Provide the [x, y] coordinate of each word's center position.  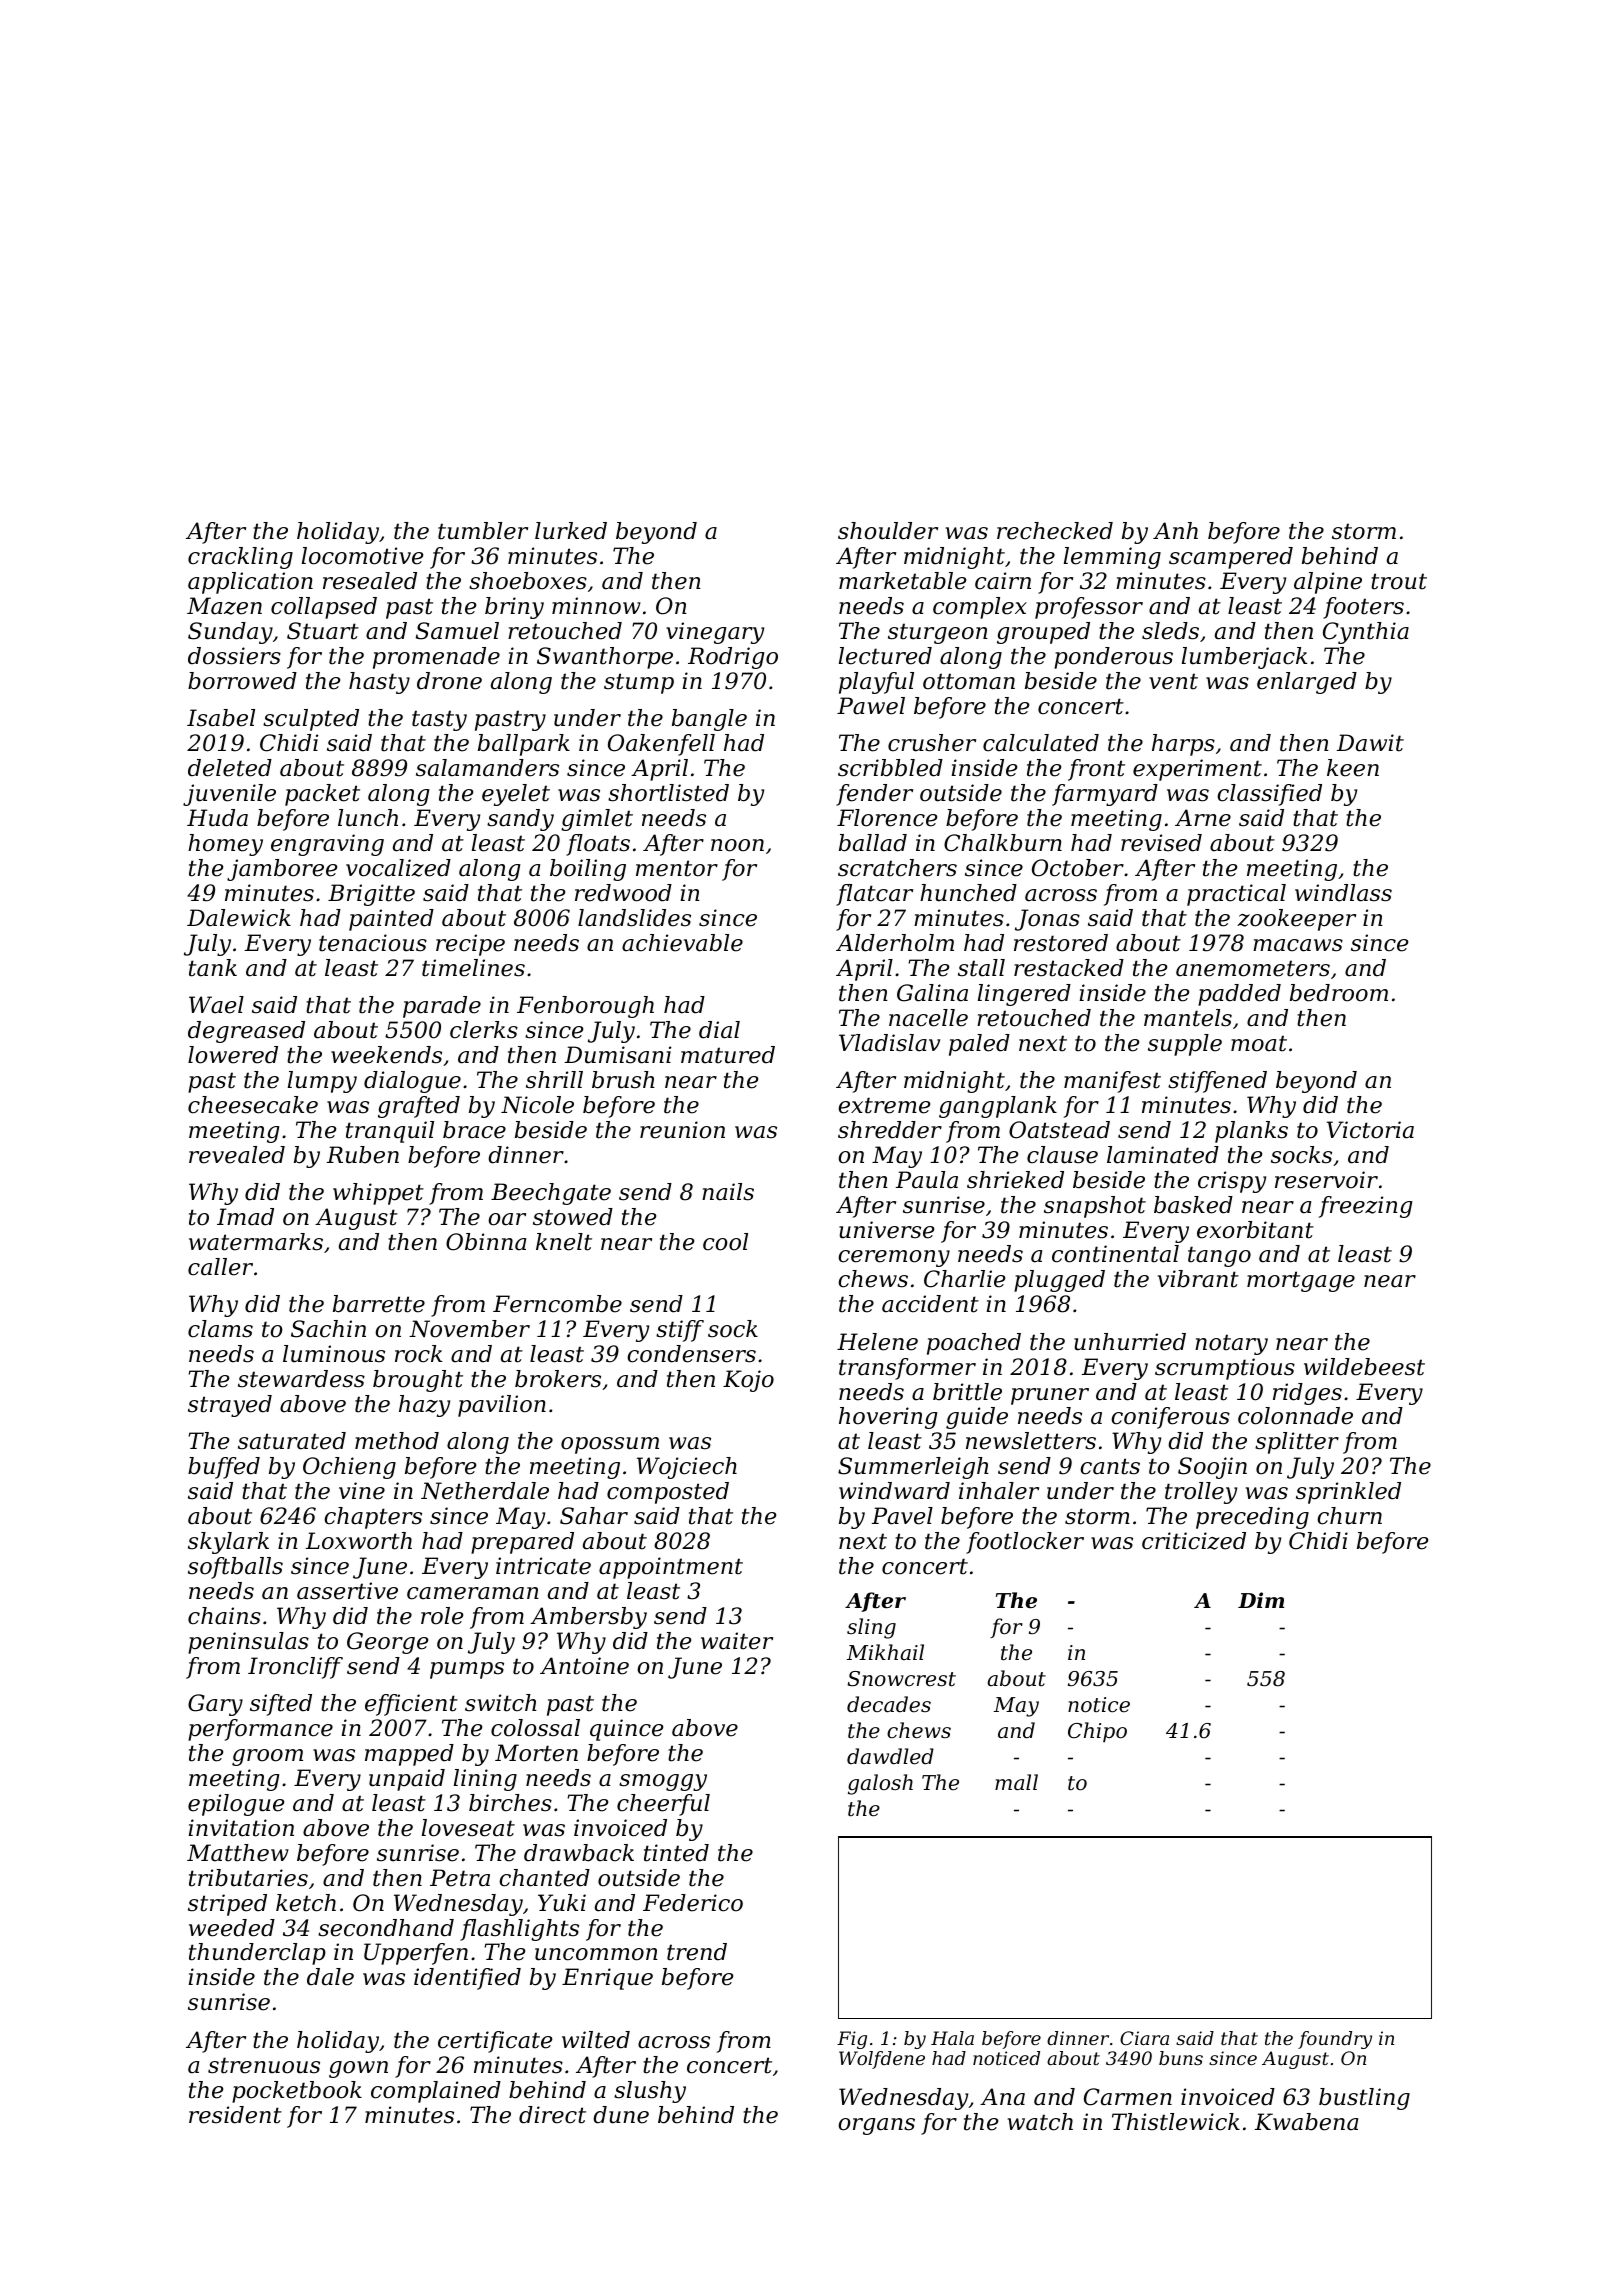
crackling [240, 558]
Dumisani [618, 1055]
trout [1399, 581]
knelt [564, 1242]
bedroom [1339, 993]
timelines [473, 968]
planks [1251, 1132]
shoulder [888, 531]
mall [1016, 1782]
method [397, 1441]
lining [485, 1780]
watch [1040, 2122]
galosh [880, 1784]
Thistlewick [1176, 2122]
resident [235, 2115]
